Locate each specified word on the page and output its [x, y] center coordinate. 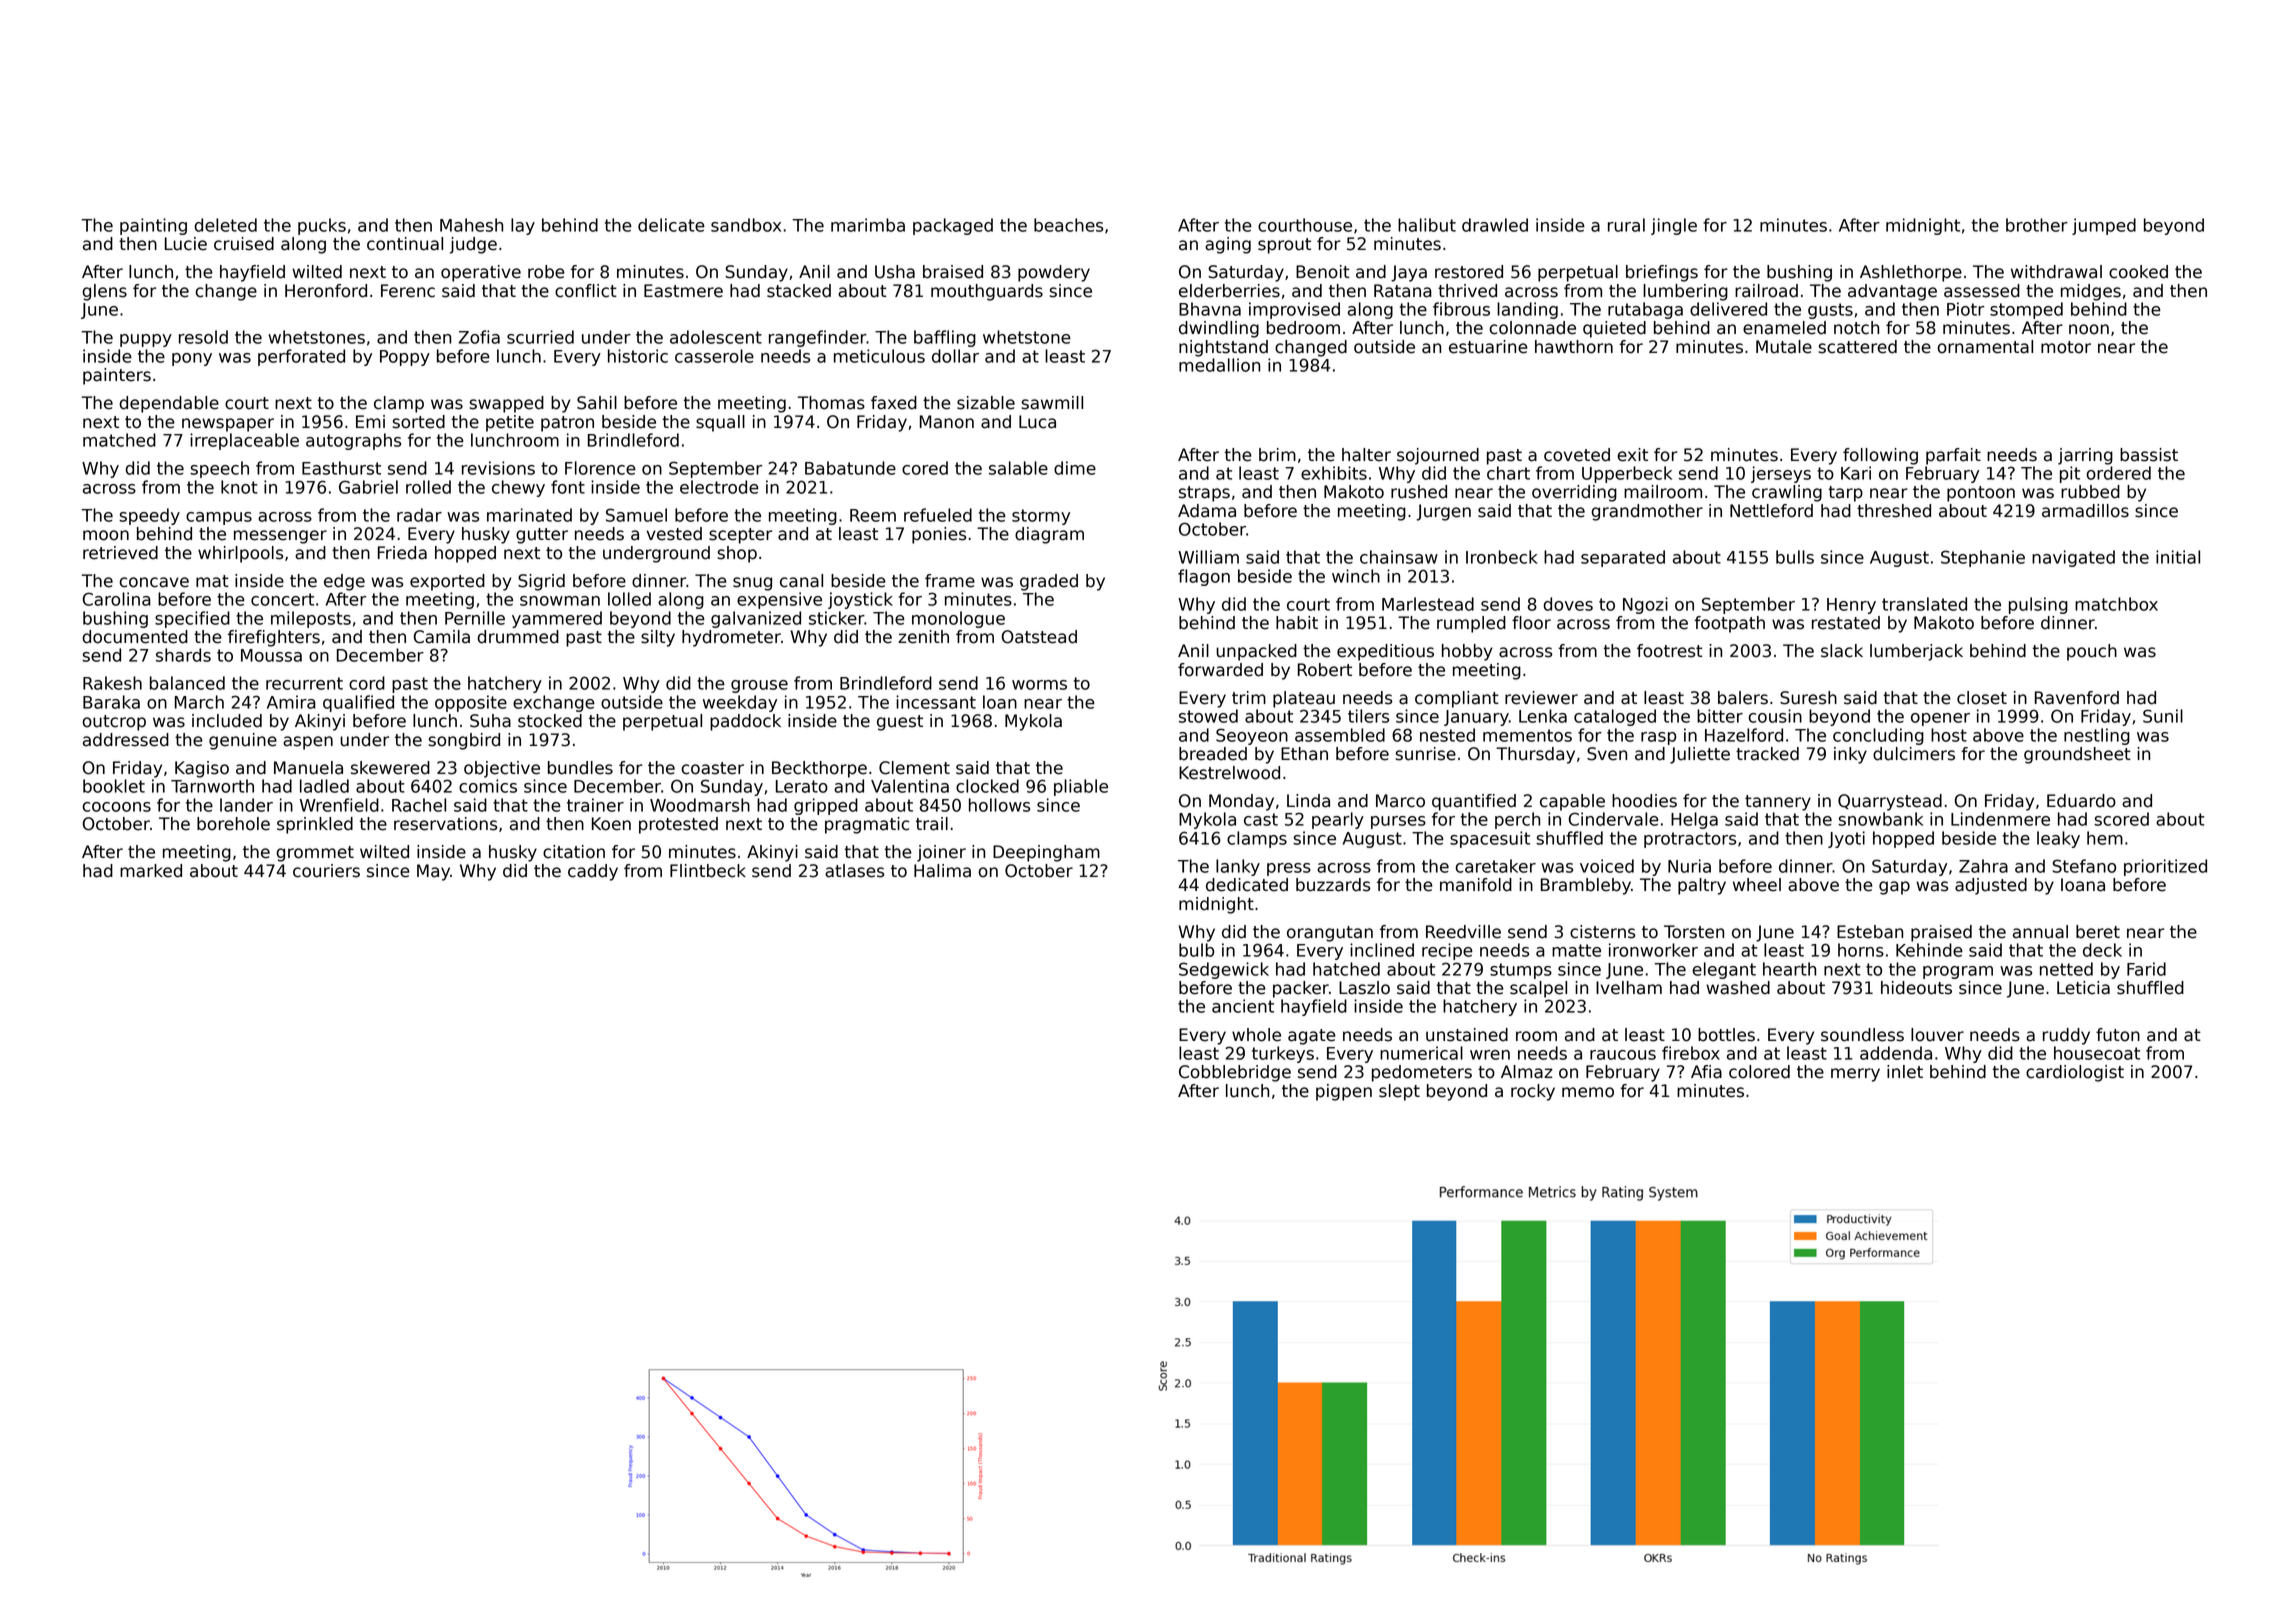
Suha [490, 721]
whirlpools [240, 554]
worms [1039, 685]
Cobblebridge [1235, 1073]
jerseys [1781, 474]
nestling [2097, 736]
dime [1075, 468]
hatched [1346, 969]
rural [1626, 225]
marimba [868, 225]
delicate [671, 225]
